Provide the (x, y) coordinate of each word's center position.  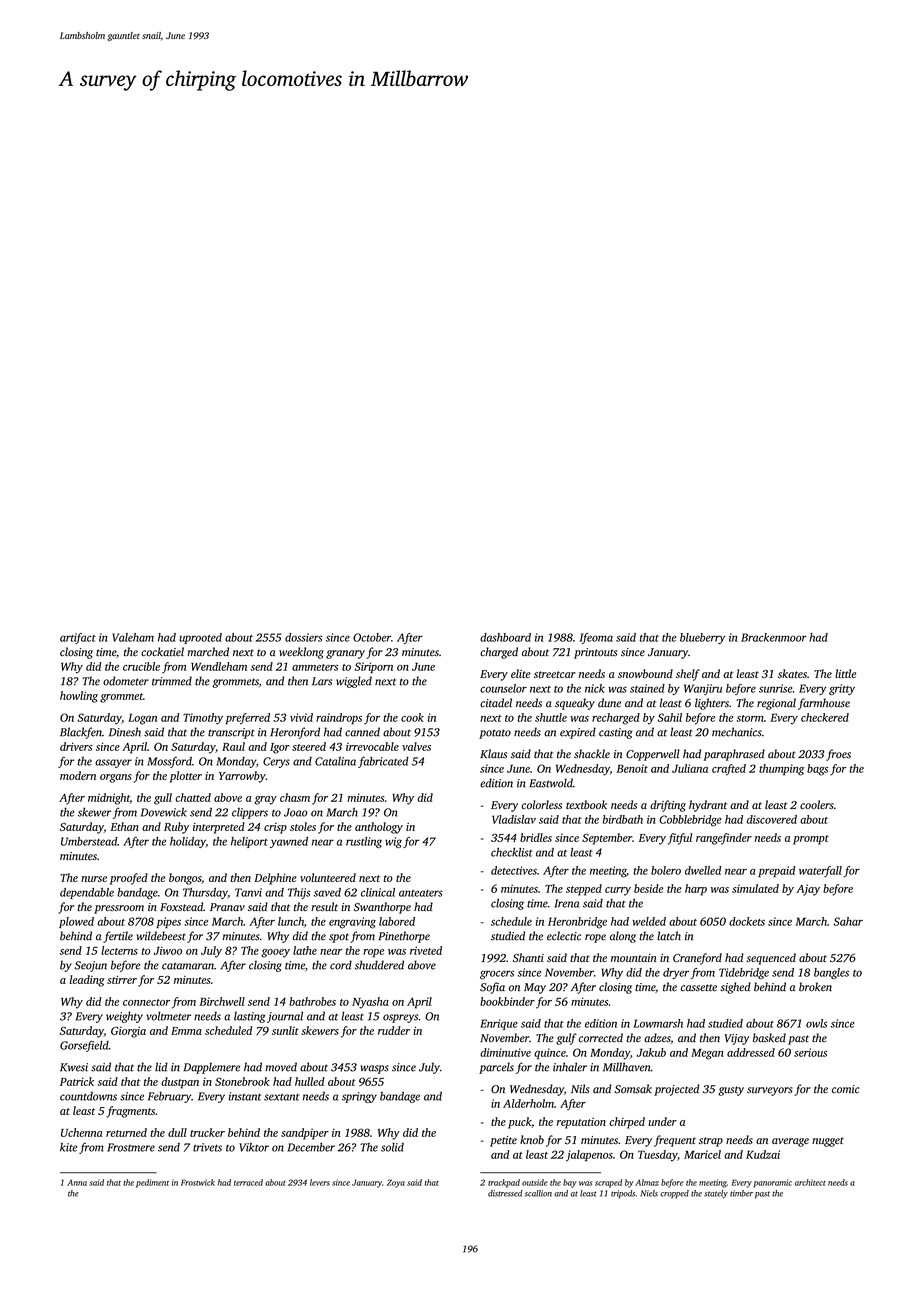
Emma (186, 1031)
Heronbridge (577, 923)
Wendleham (219, 666)
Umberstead (89, 841)
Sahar (848, 921)
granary (345, 654)
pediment (152, 1183)
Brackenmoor (774, 637)
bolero (666, 870)
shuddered (379, 965)
